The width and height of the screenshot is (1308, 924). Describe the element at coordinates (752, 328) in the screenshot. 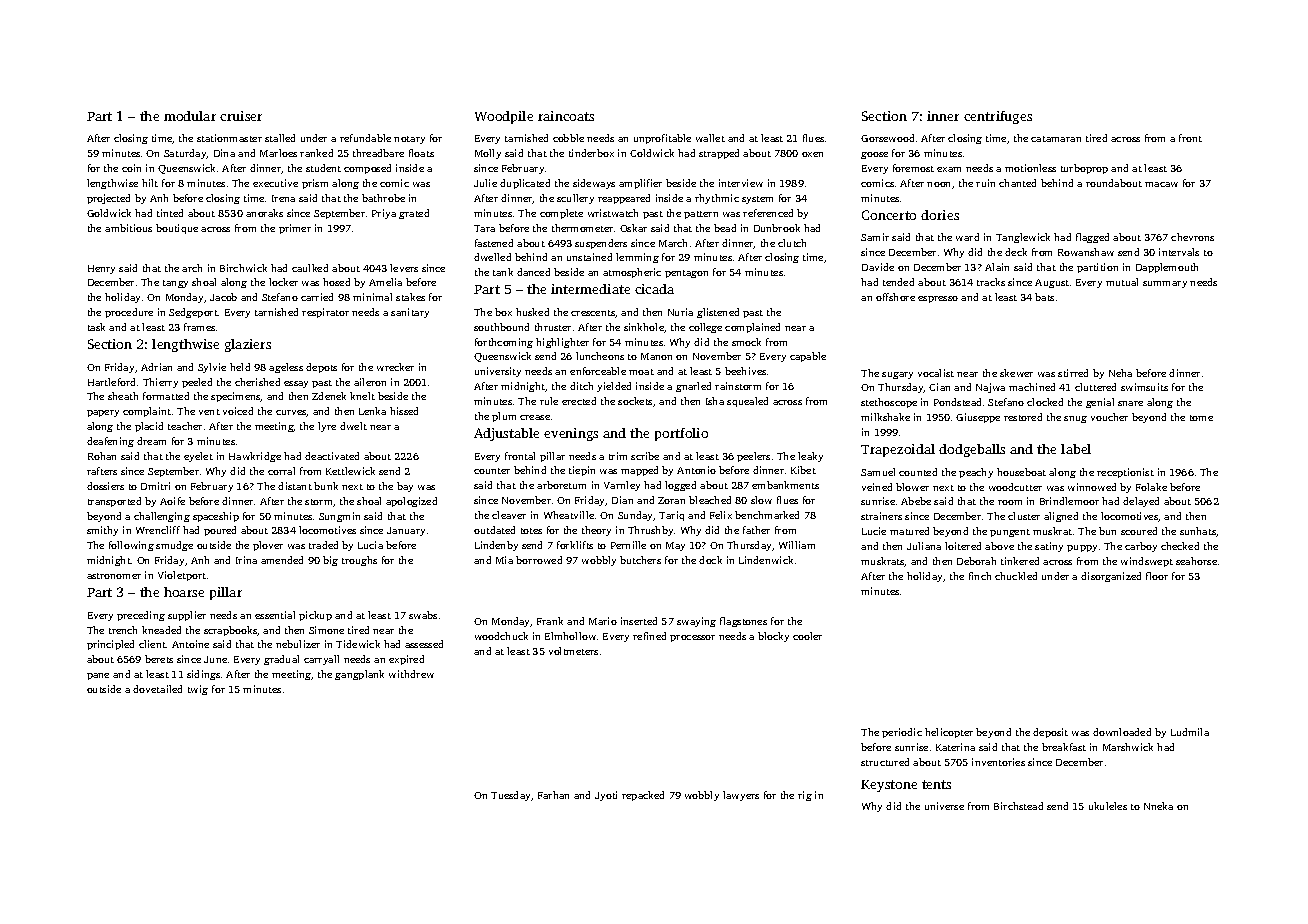

I see `complained` at that location.
